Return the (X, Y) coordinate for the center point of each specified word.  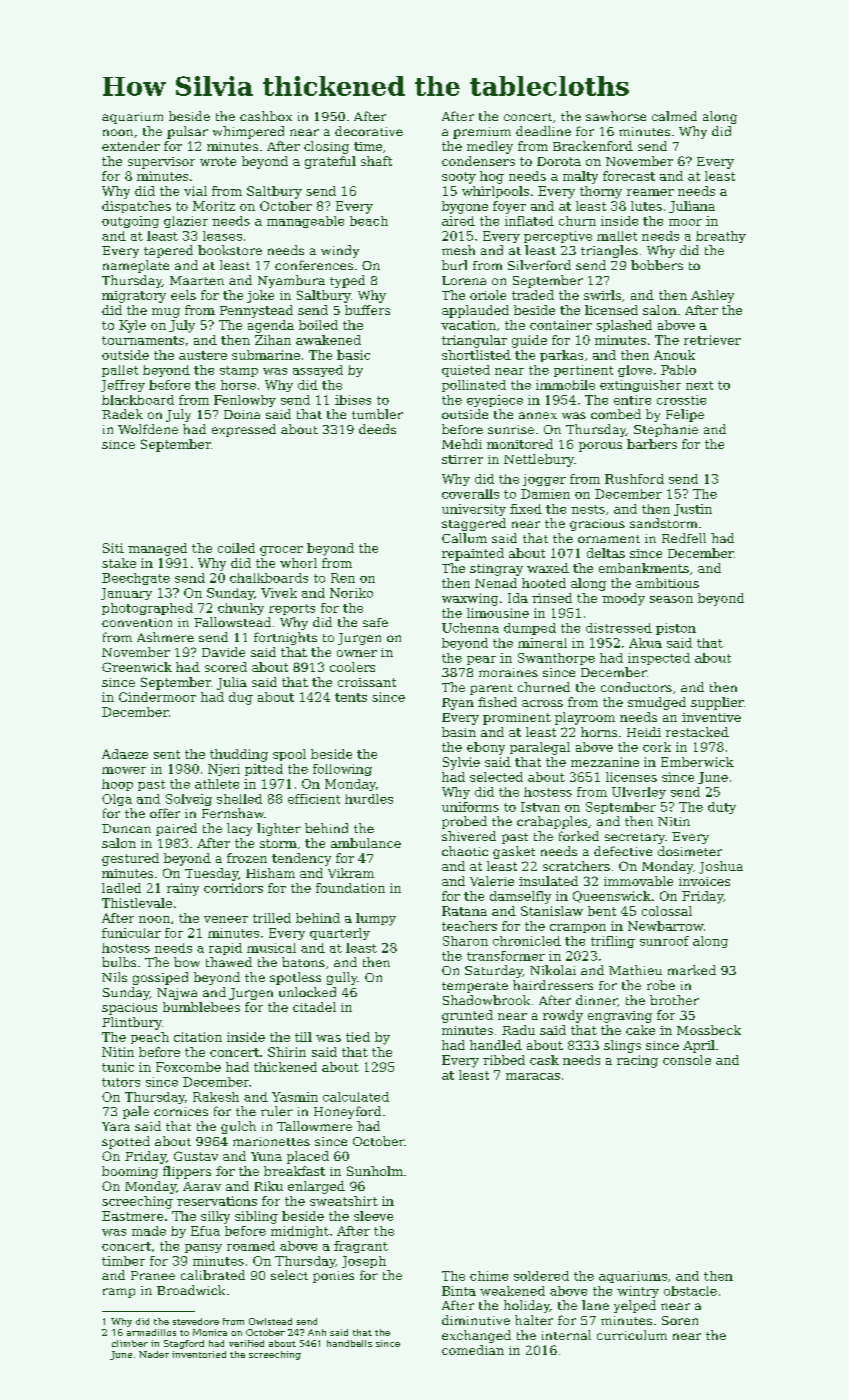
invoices (704, 881)
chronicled (527, 941)
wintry (638, 1292)
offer (165, 813)
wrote (218, 161)
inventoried (199, 1354)
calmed (674, 116)
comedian (473, 1350)
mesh (458, 250)
